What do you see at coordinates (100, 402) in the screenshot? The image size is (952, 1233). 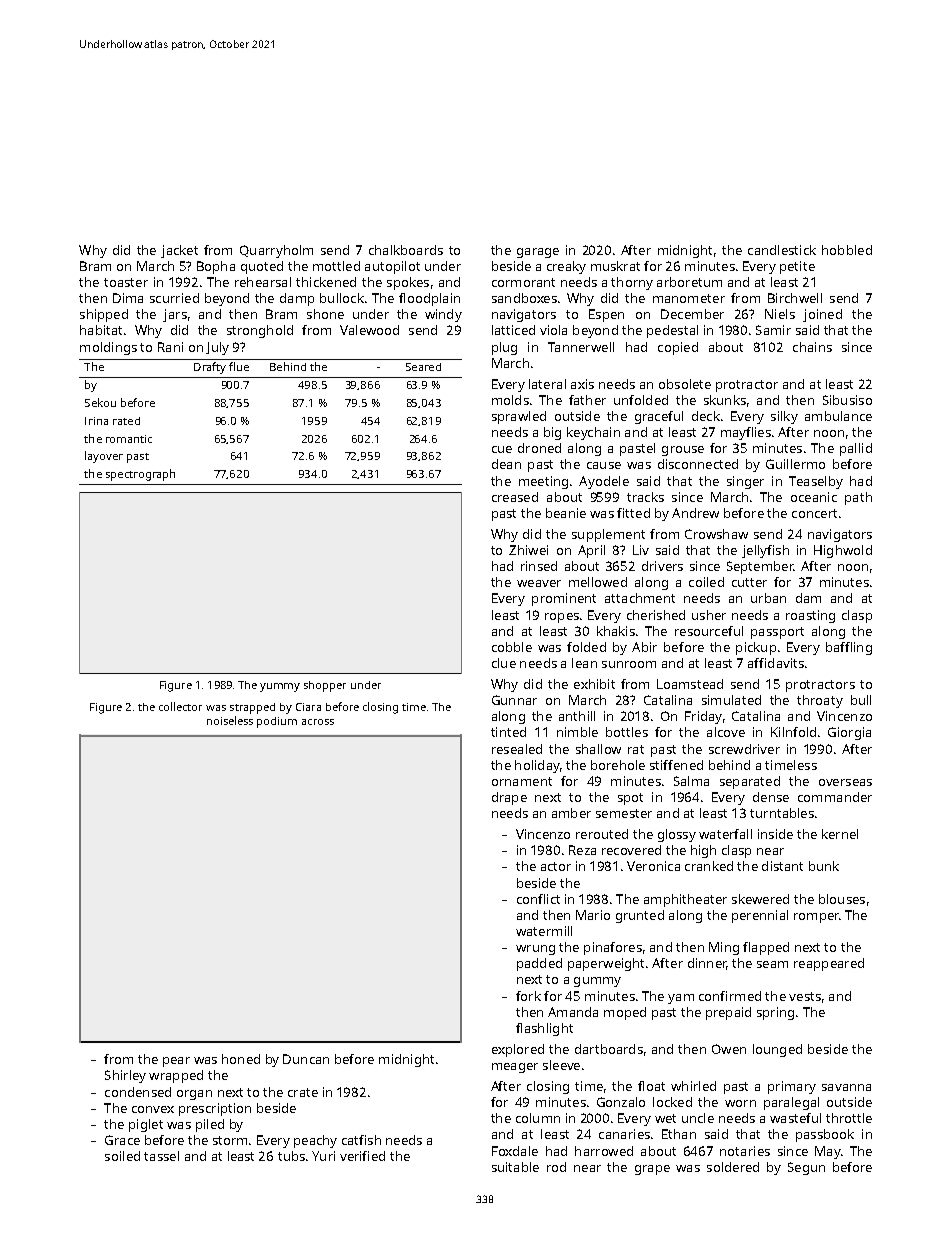 I see `Sekou` at bounding box center [100, 402].
